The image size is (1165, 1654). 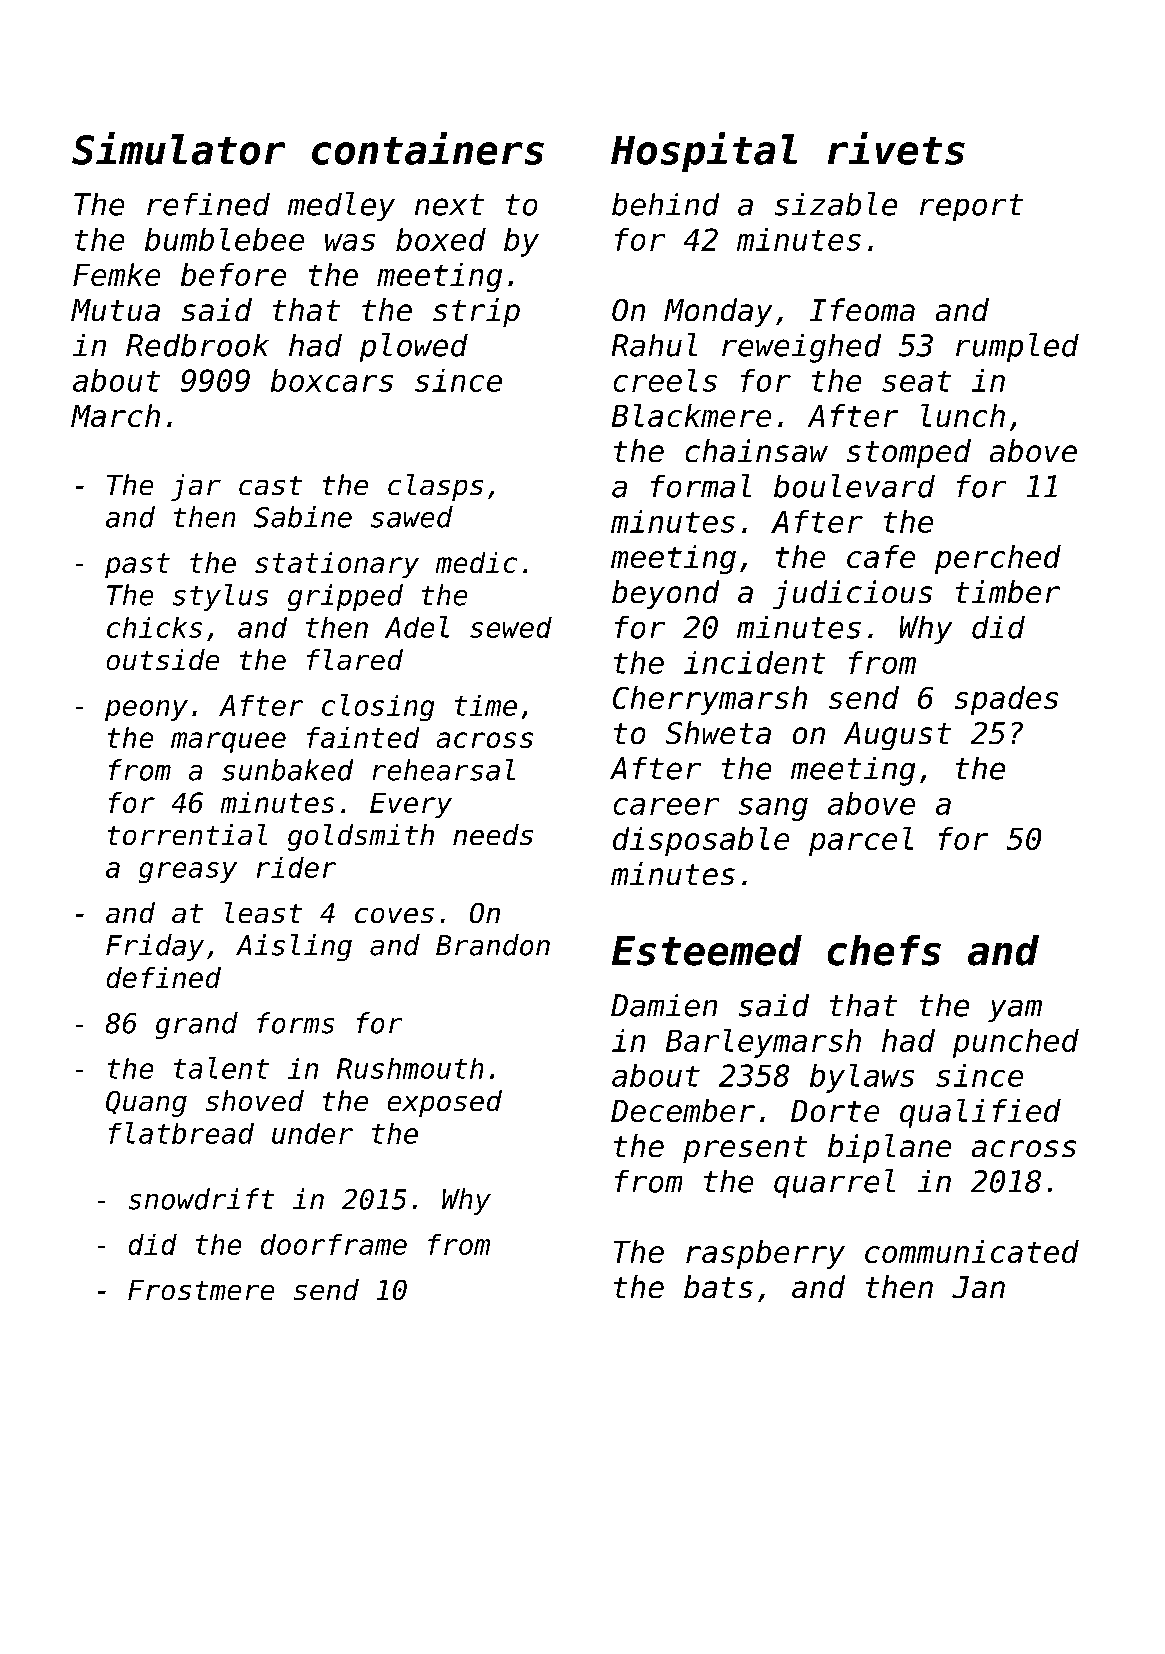 What do you see at coordinates (704, 152) in the document?
I see `Hospital` at bounding box center [704, 152].
